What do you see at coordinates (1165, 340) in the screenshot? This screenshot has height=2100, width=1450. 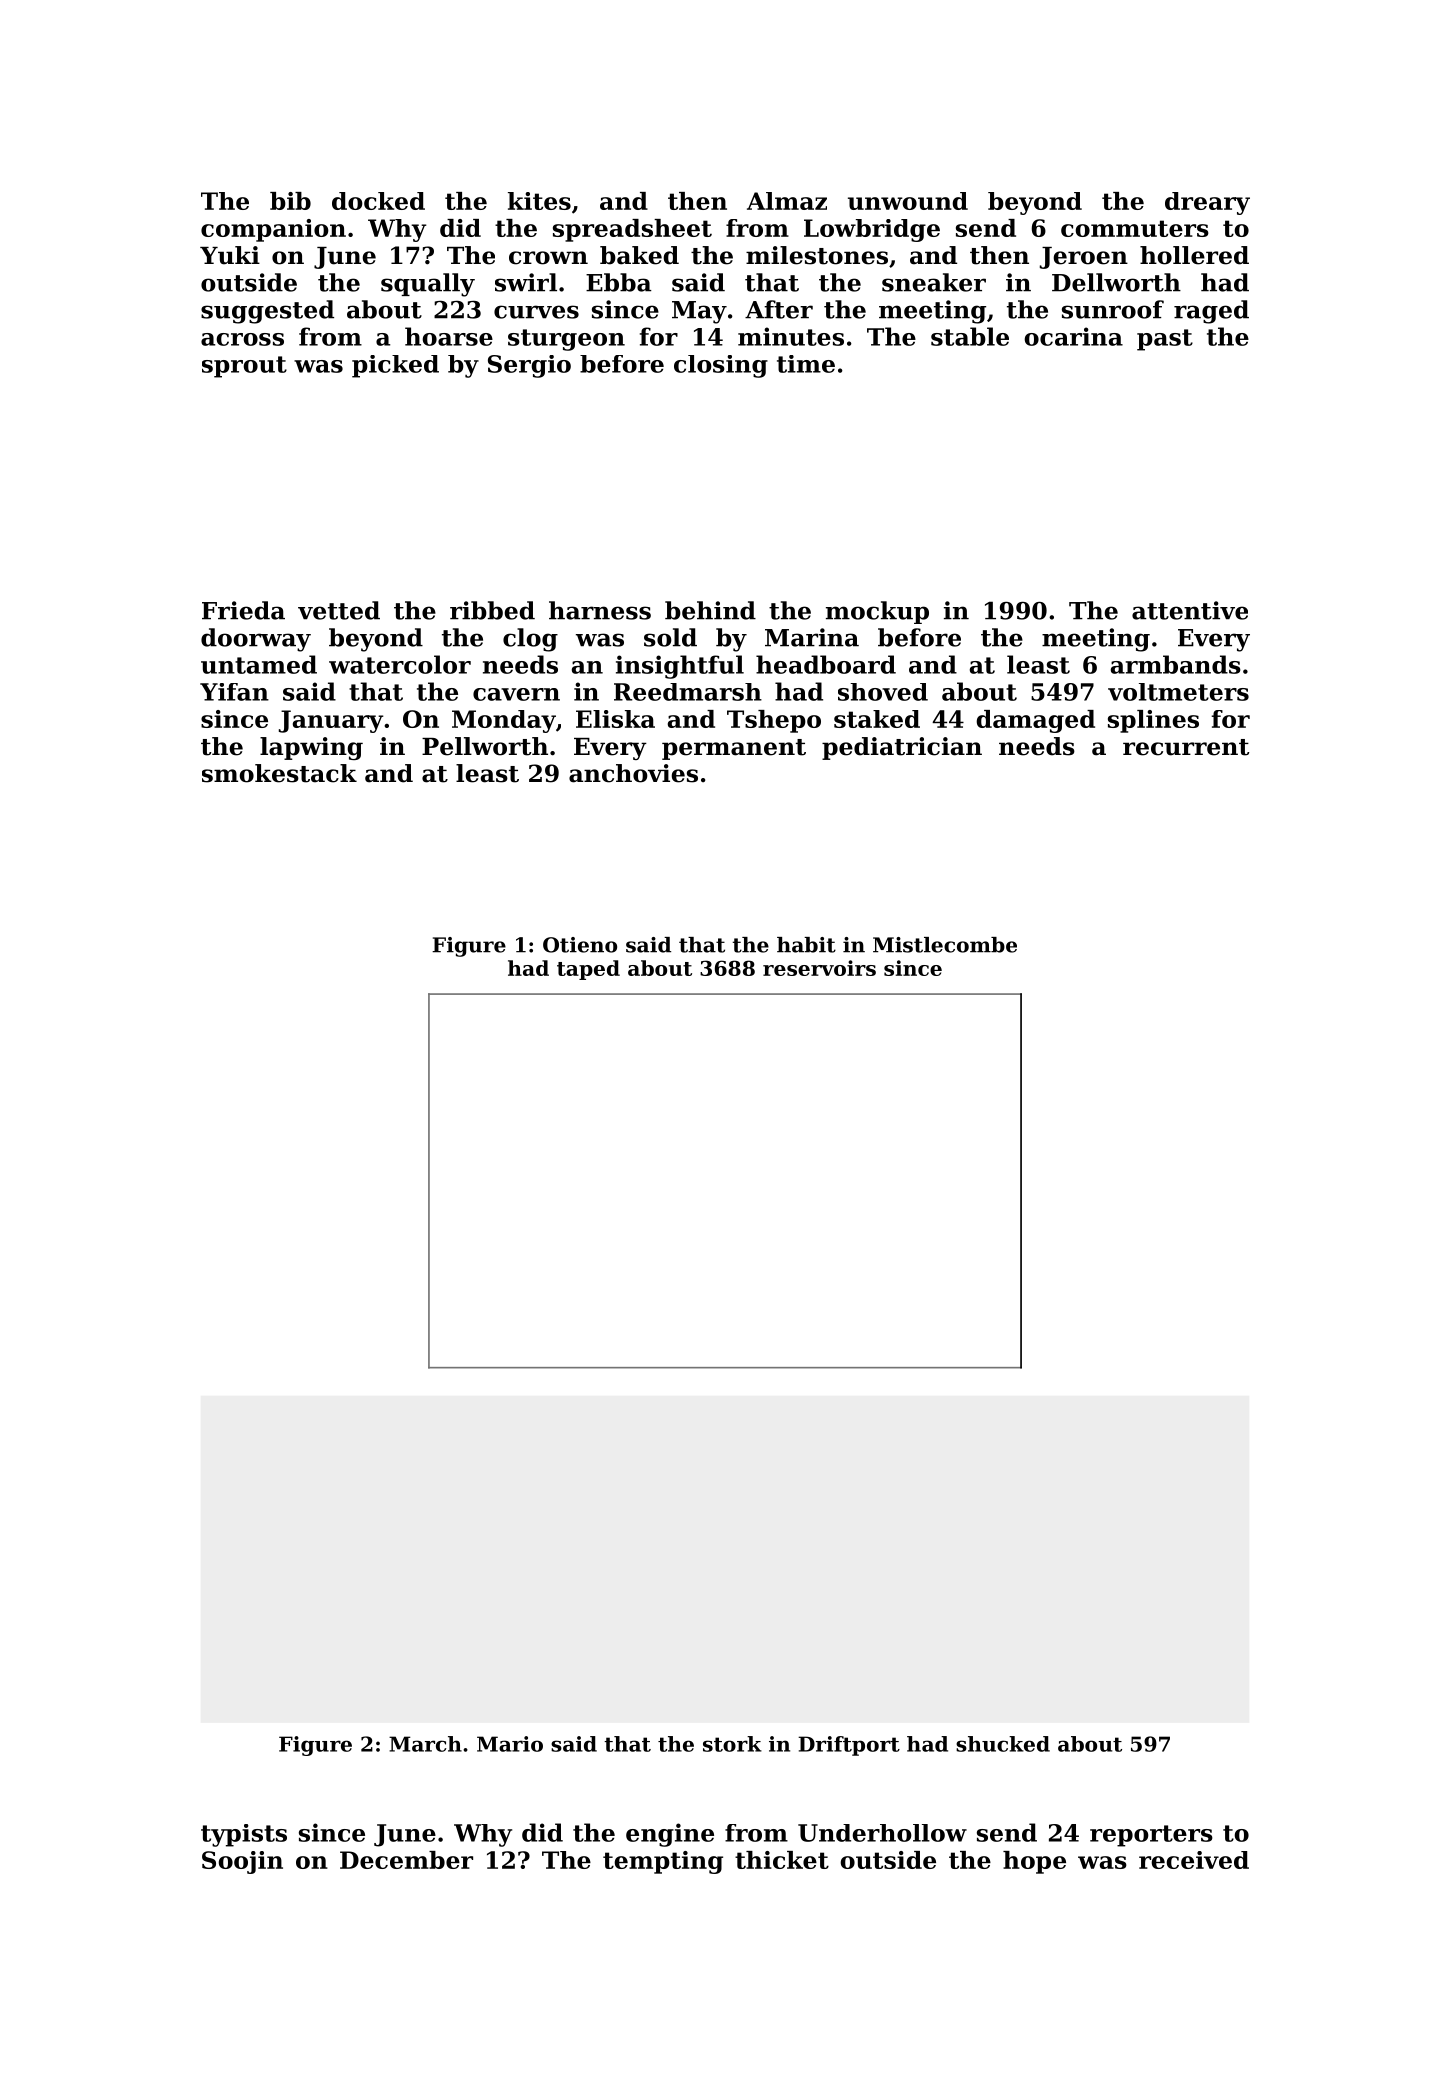 I see `past` at bounding box center [1165, 340].
